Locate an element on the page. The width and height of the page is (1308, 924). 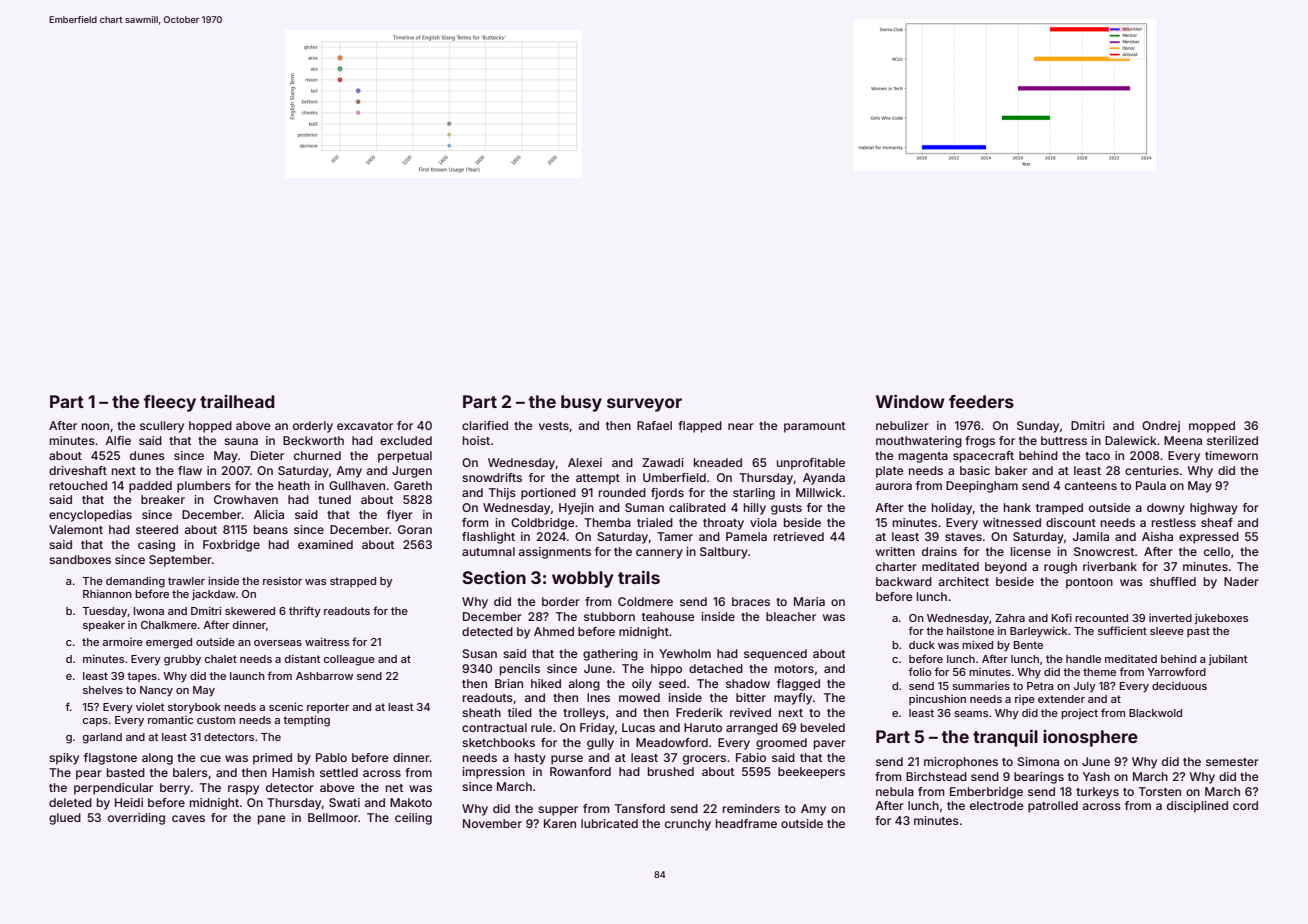
raspy is located at coordinates (243, 790).
